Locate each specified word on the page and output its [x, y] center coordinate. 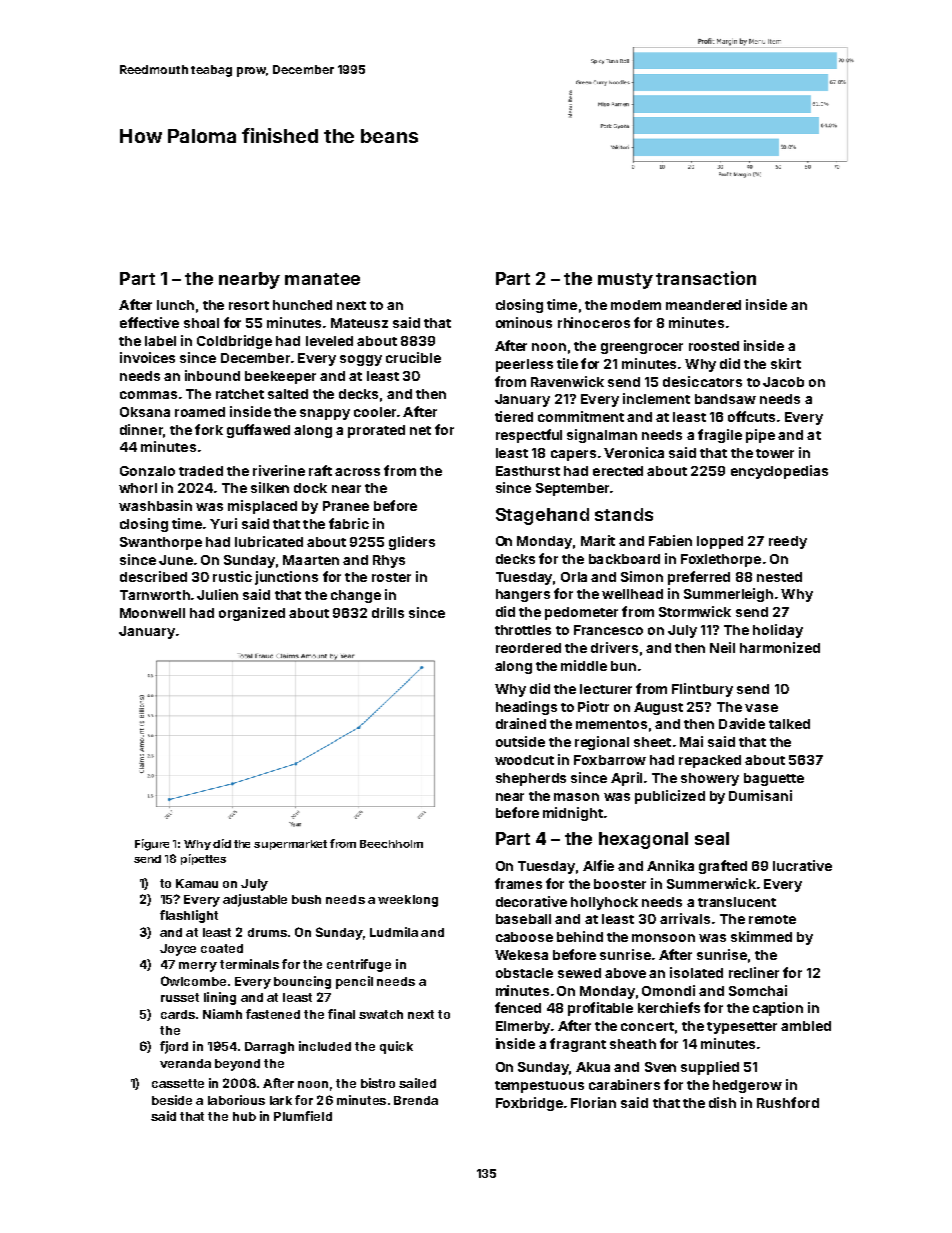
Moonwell [152, 613]
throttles [523, 630]
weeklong [408, 901]
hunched [302, 305]
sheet [652, 742]
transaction [706, 278]
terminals [249, 964]
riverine [279, 470]
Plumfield [303, 1116]
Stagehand [542, 516]
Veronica [634, 452]
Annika [670, 865]
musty [625, 281]
